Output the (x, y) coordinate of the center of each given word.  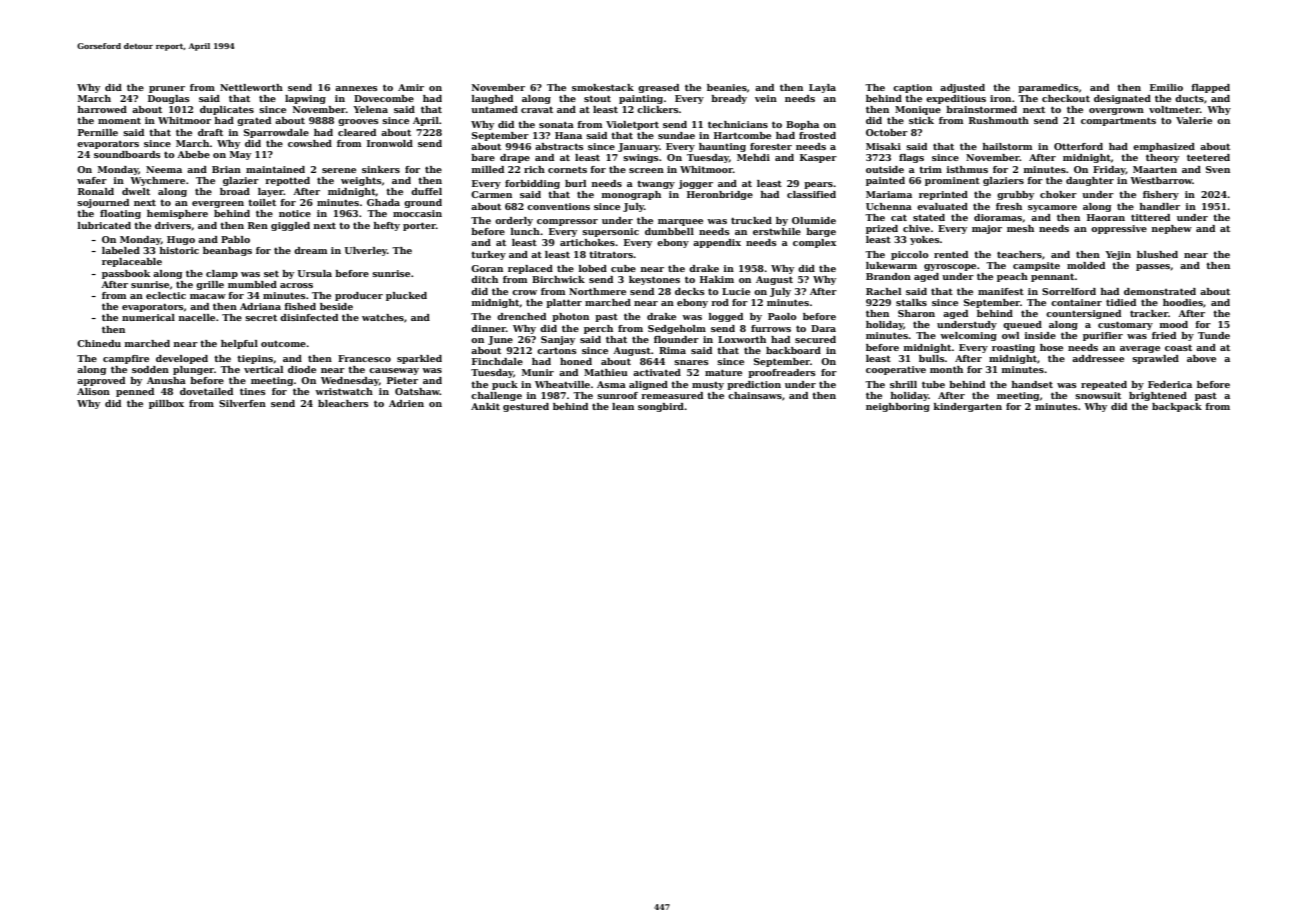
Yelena (370, 109)
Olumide (814, 220)
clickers (658, 109)
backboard (793, 350)
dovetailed (206, 391)
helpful (239, 344)
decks (690, 291)
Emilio (1166, 87)
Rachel (883, 291)
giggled (290, 226)
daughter (1090, 181)
